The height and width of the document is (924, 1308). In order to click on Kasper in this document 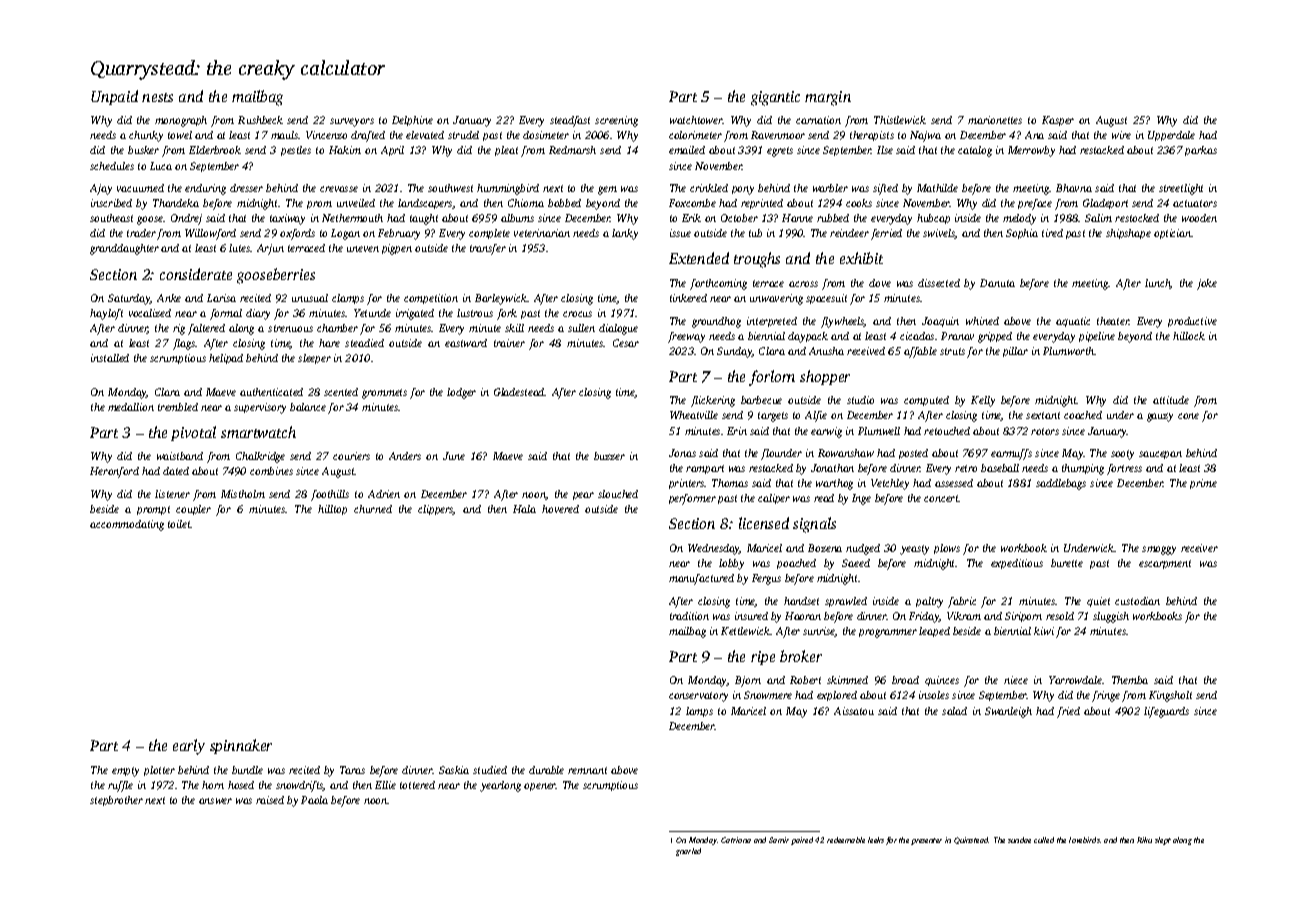, I will do `click(1058, 121)`.
